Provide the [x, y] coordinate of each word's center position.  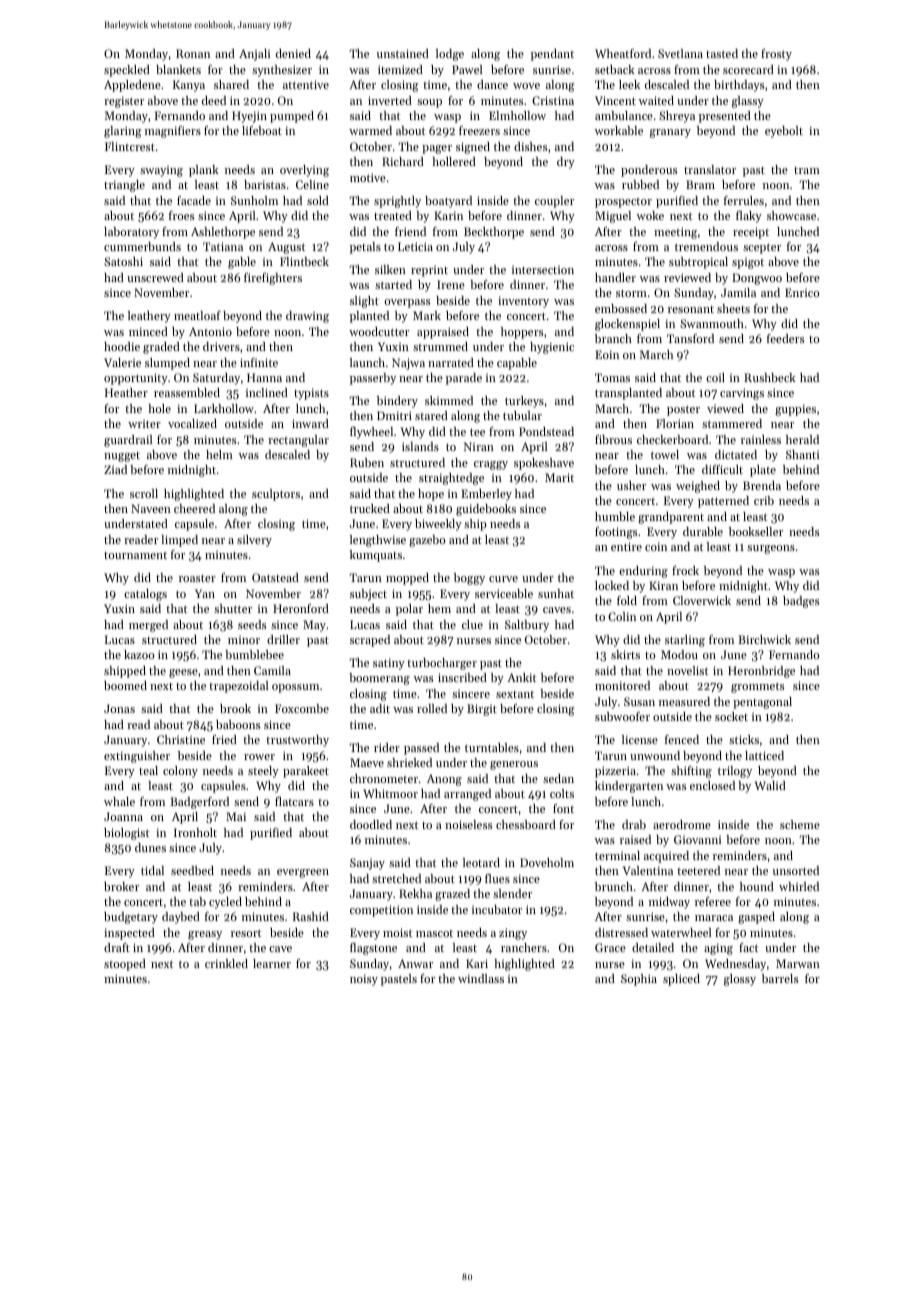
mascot [434, 933]
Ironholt [195, 832]
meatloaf [197, 315]
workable [619, 130]
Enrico [802, 292]
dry [566, 163]
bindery [397, 402]
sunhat [556, 593]
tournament [135, 555]
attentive [306, 84]
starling [685, 641]
